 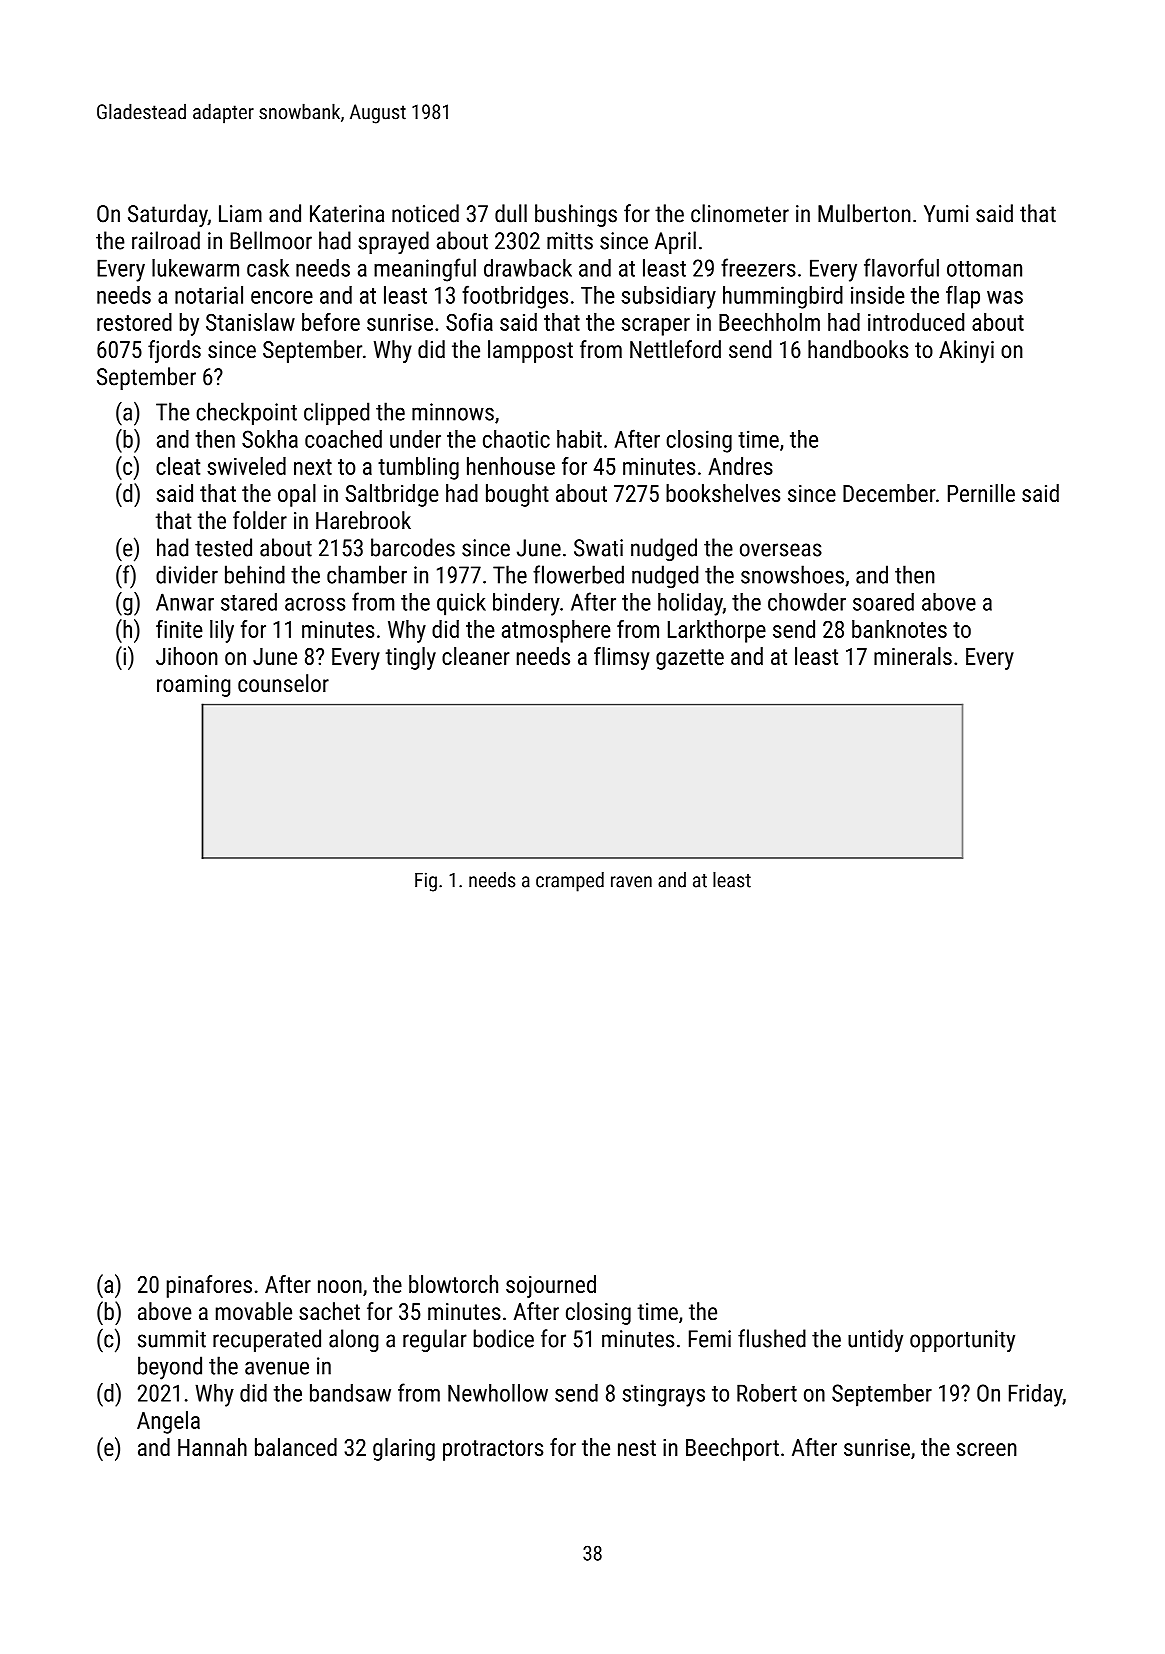 What do you see at coordinates (899, 629) in the screenshot?
I see `banknotes` at bounding box center [899, 629].
